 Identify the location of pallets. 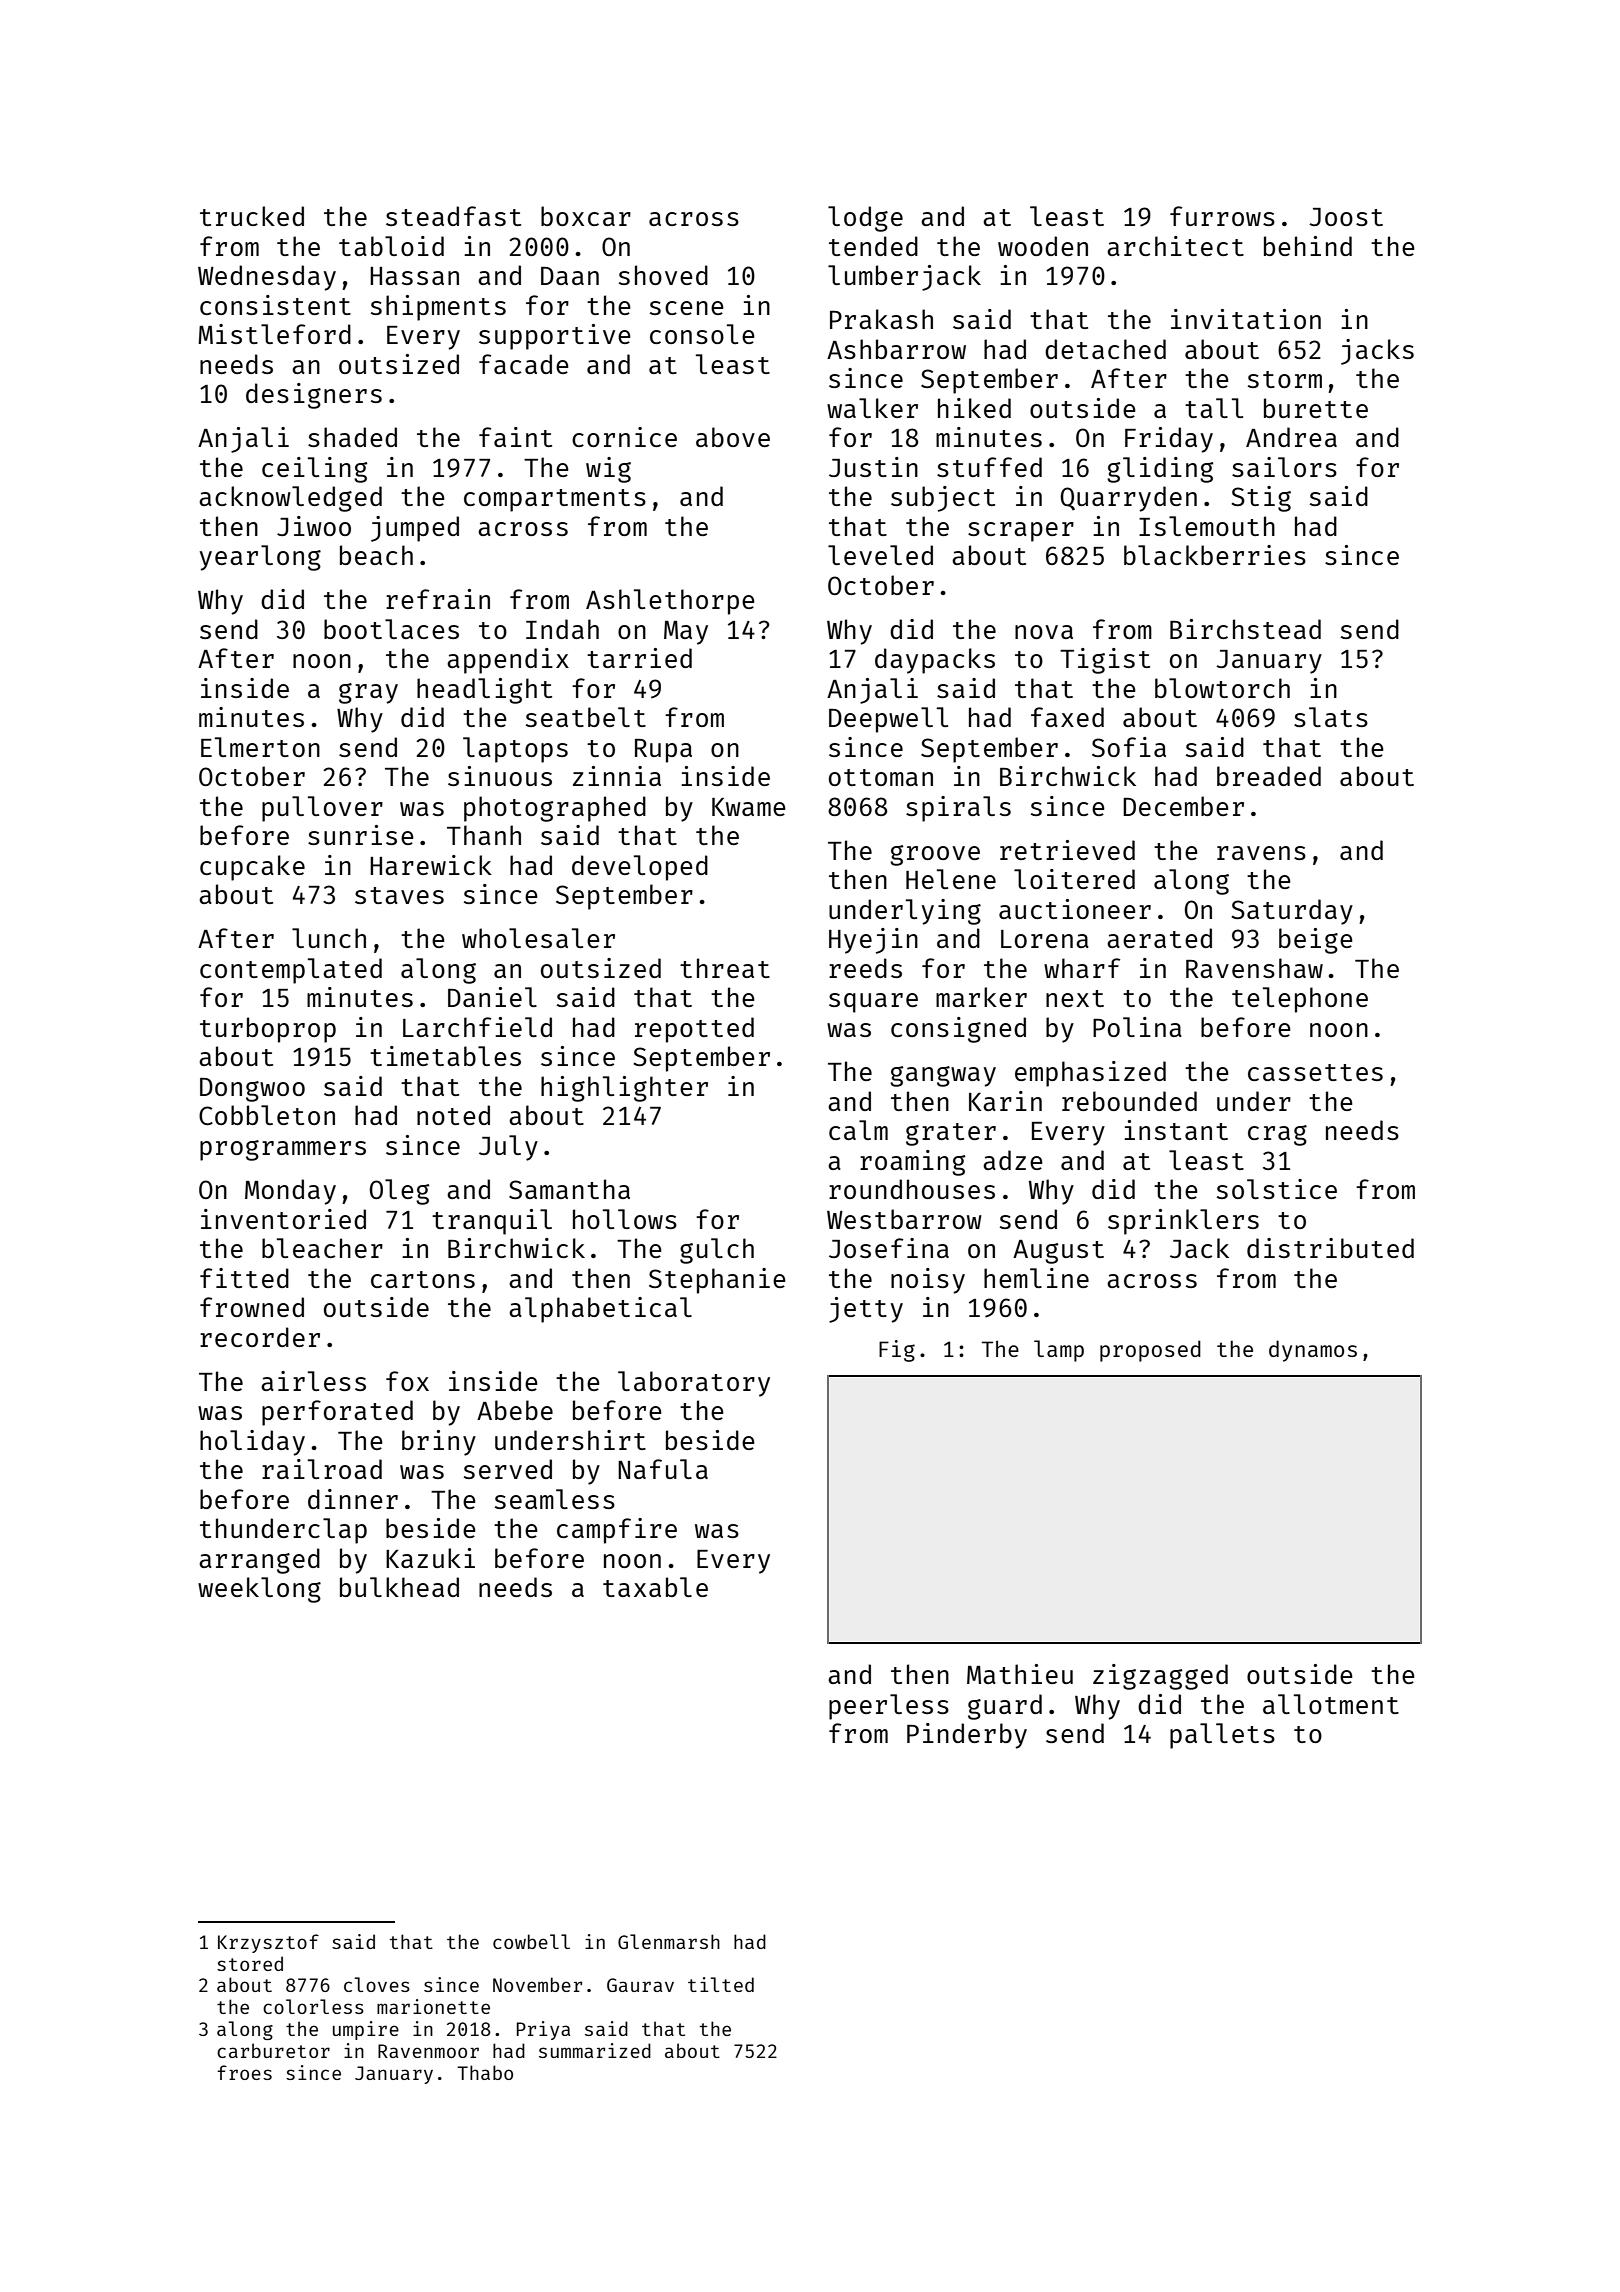
(1222, 1736).
